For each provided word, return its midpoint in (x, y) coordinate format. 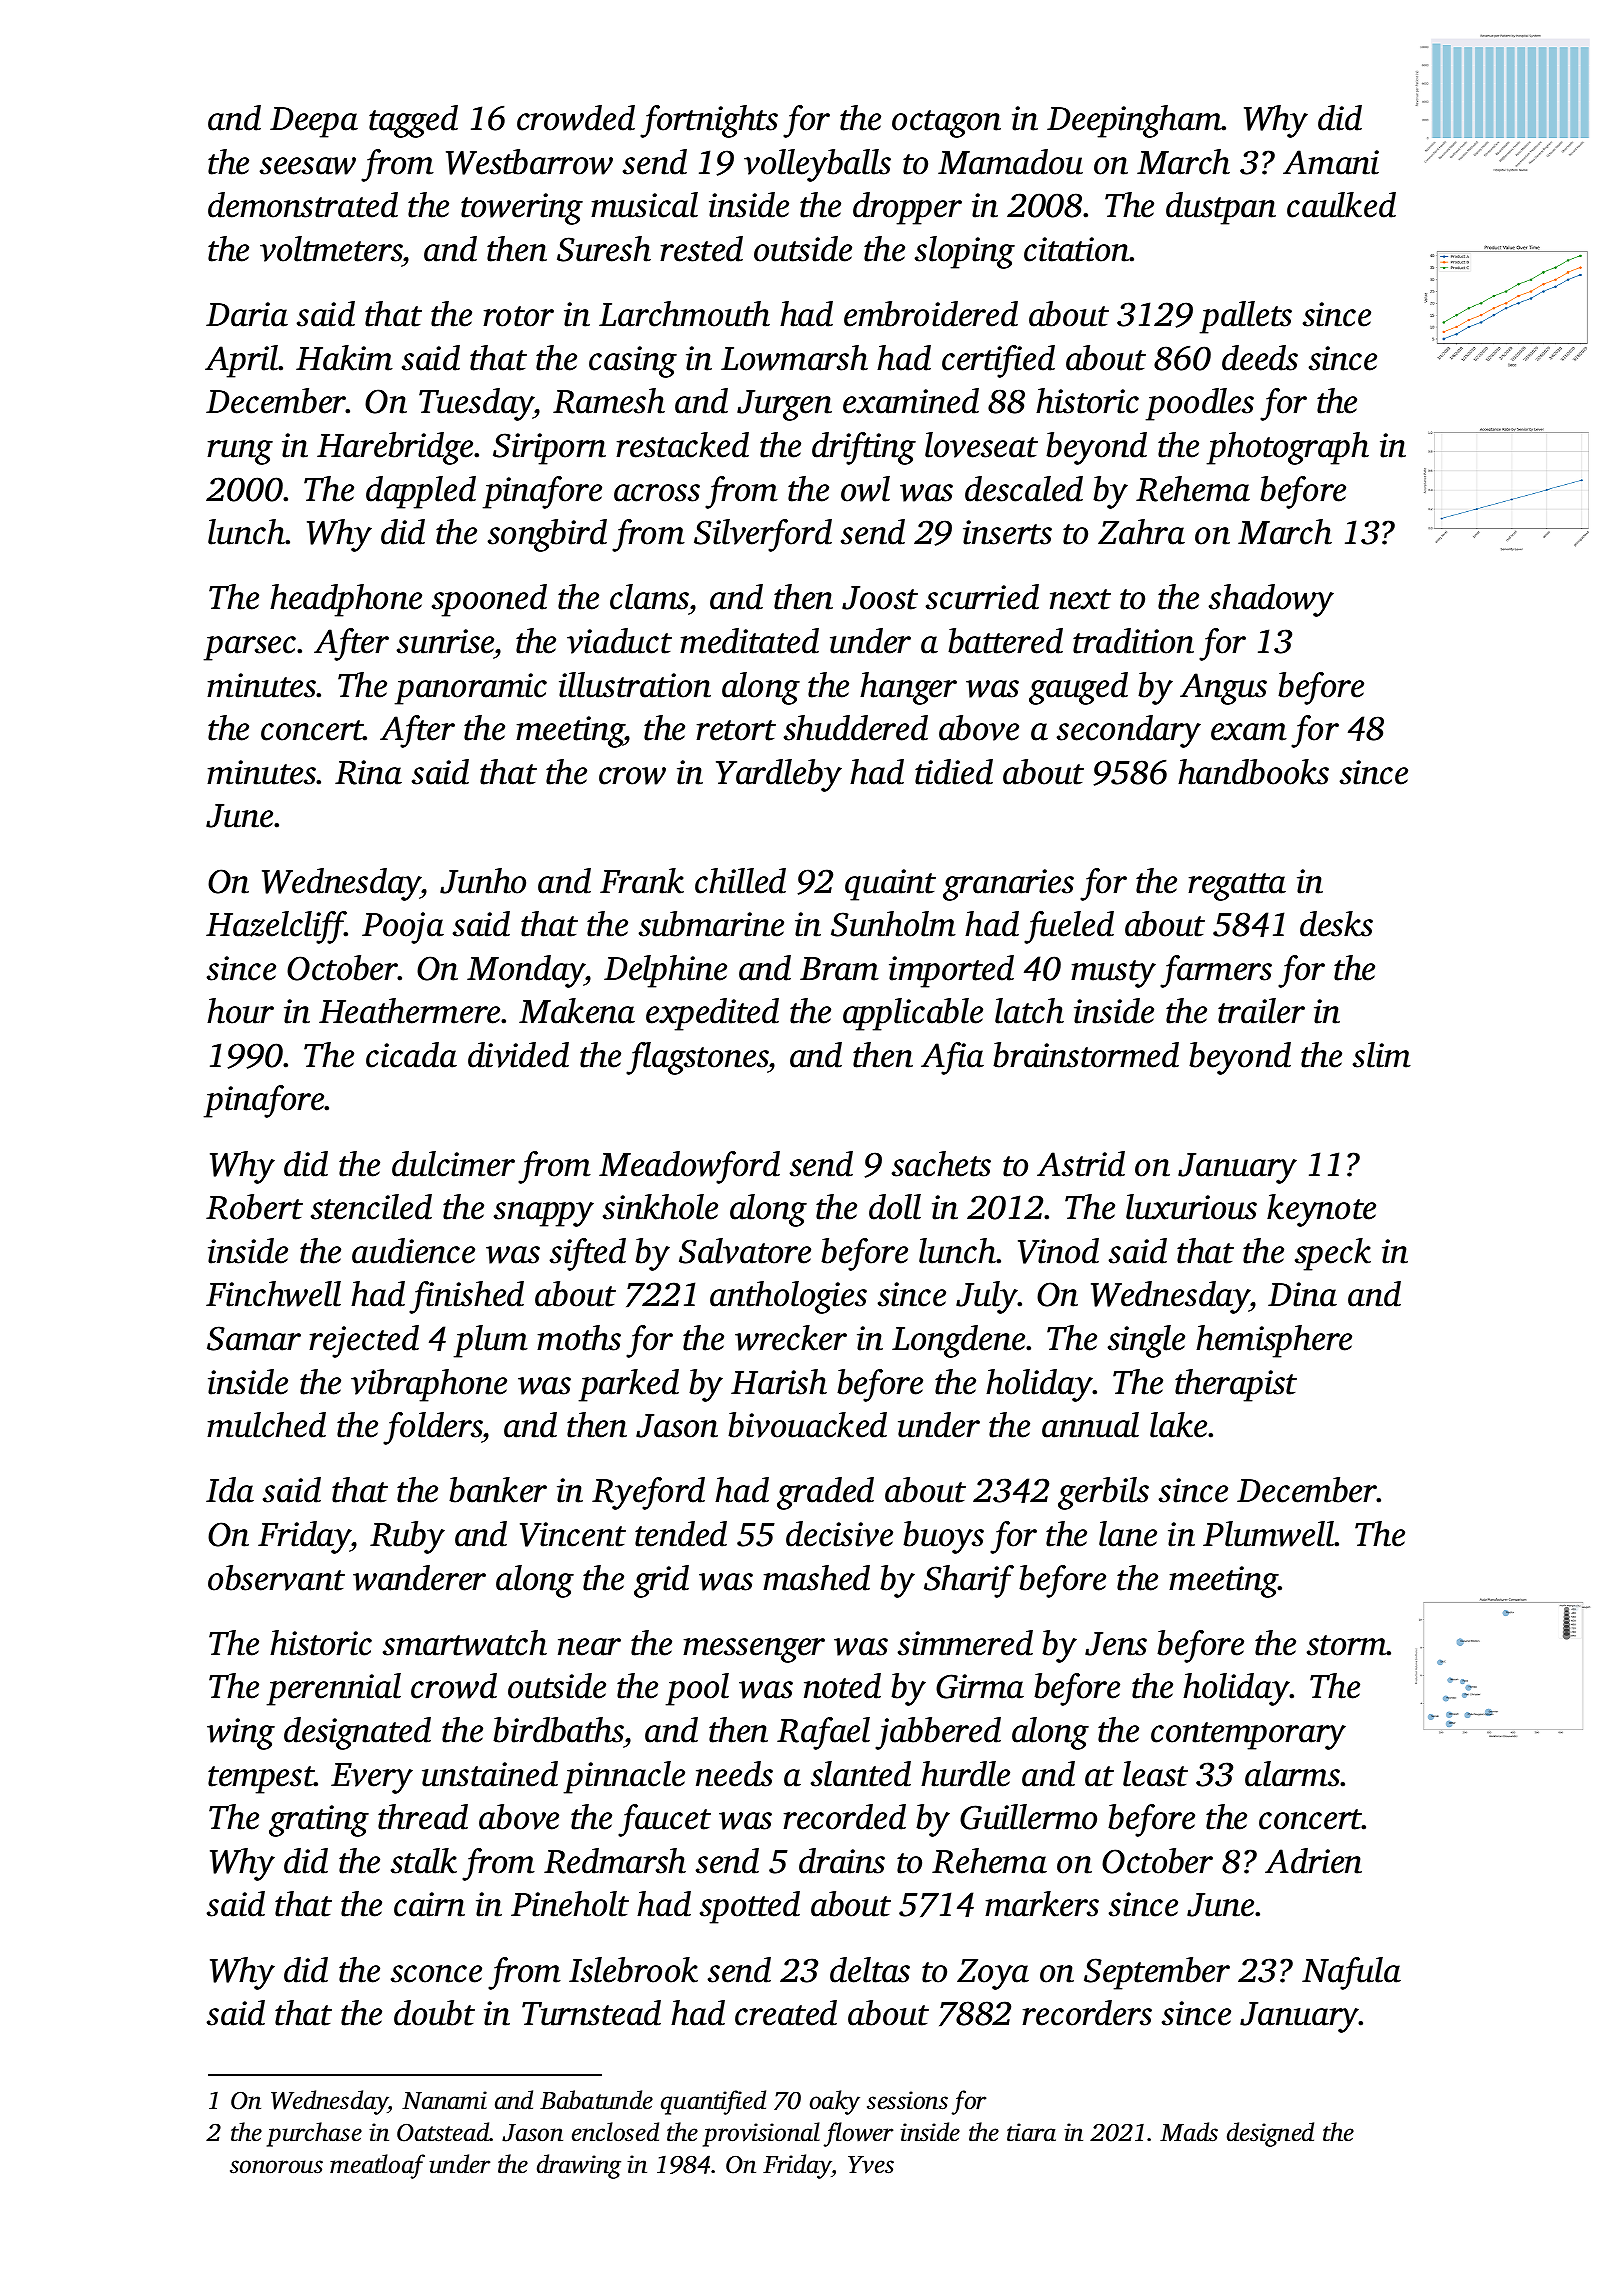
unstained (490, 1774)
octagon (946, 124)
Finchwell (273, 1294)
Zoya (993, 1974)
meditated (749, 641)
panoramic (471, 689)
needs (734, 1774)
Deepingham (1134, 121)
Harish (779, 1382)
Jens (1116, 1644)
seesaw (308, 166)
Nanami (444, 2100)
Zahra (1141, 532)
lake (1178, 1425)
